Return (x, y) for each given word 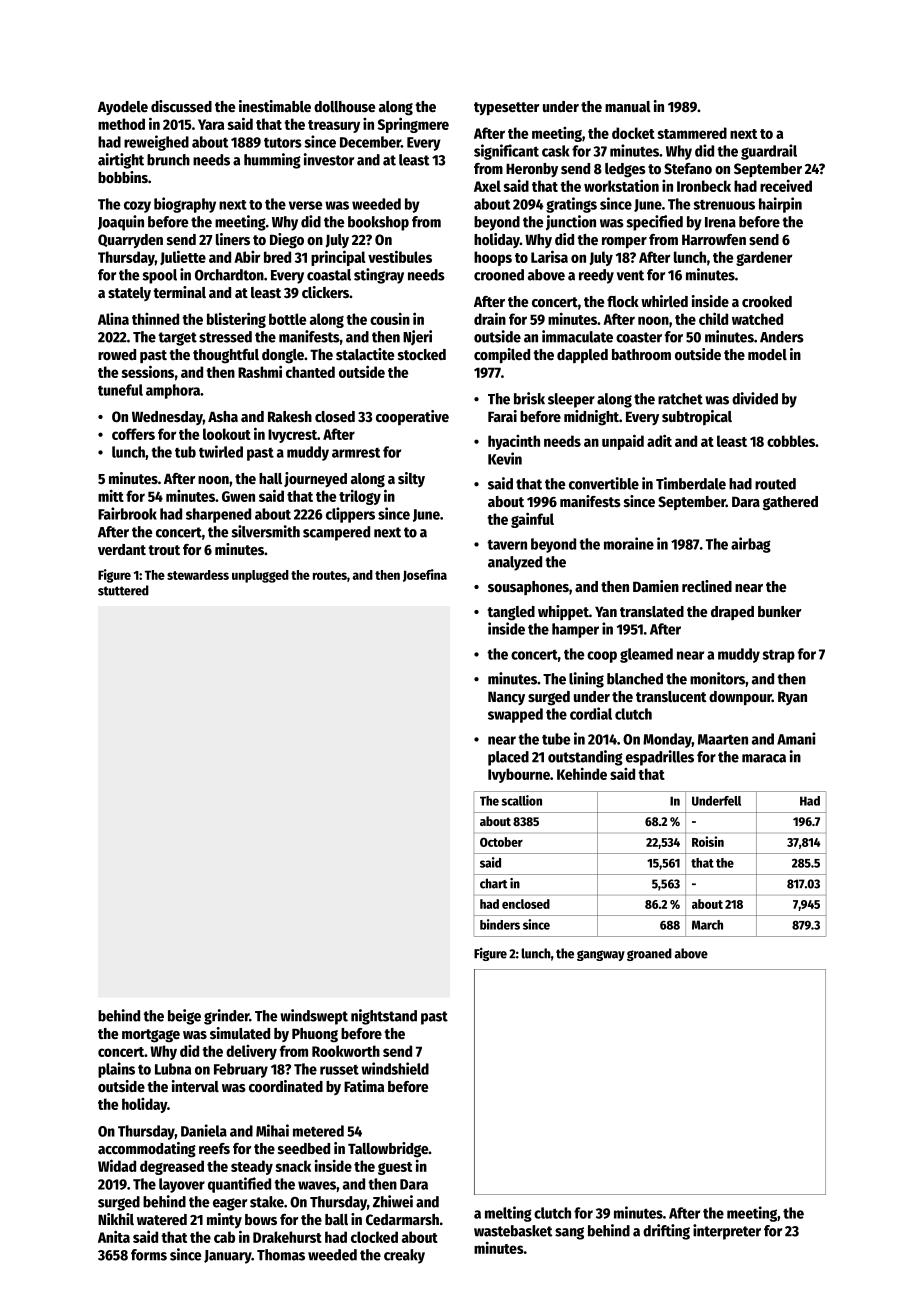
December (370, 142)
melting (508, 1214)
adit (659, 440)
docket (633, 133)
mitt (111, 495)
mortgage (151, 1036)
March (707, 925)
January (227, 1257)
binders (500, 924)
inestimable (275, 106)
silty (411, 479)
